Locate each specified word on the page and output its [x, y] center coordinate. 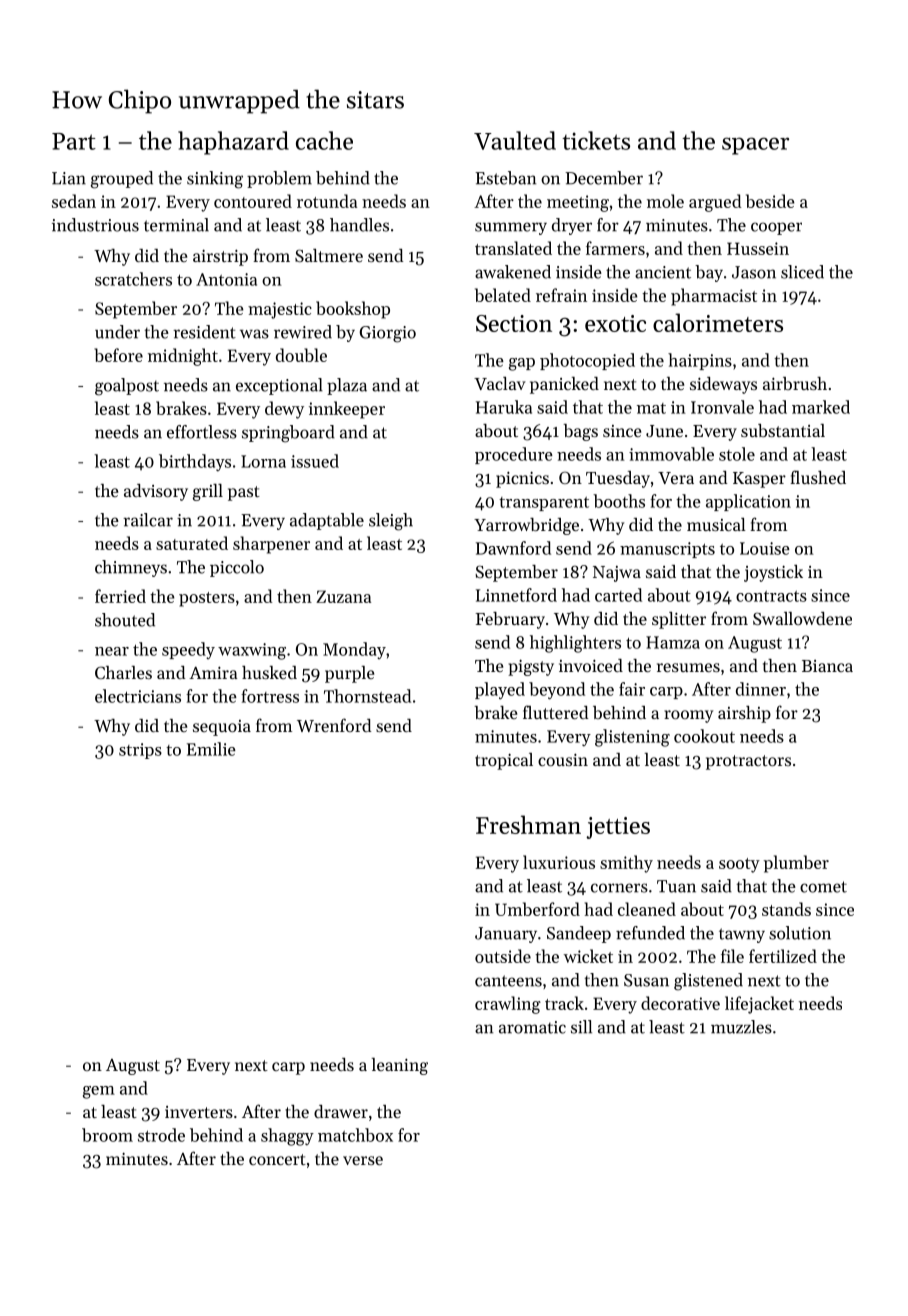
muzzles [741, 1027]
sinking [215, 180]
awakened [513, 272]
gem [99, 1092]
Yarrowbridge [526, 526]
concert [277, 1159]
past [244, 493]
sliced [802, 272]
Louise [765, 548]
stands [786, 909]
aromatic [532, 1027]
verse [363, 1160]
